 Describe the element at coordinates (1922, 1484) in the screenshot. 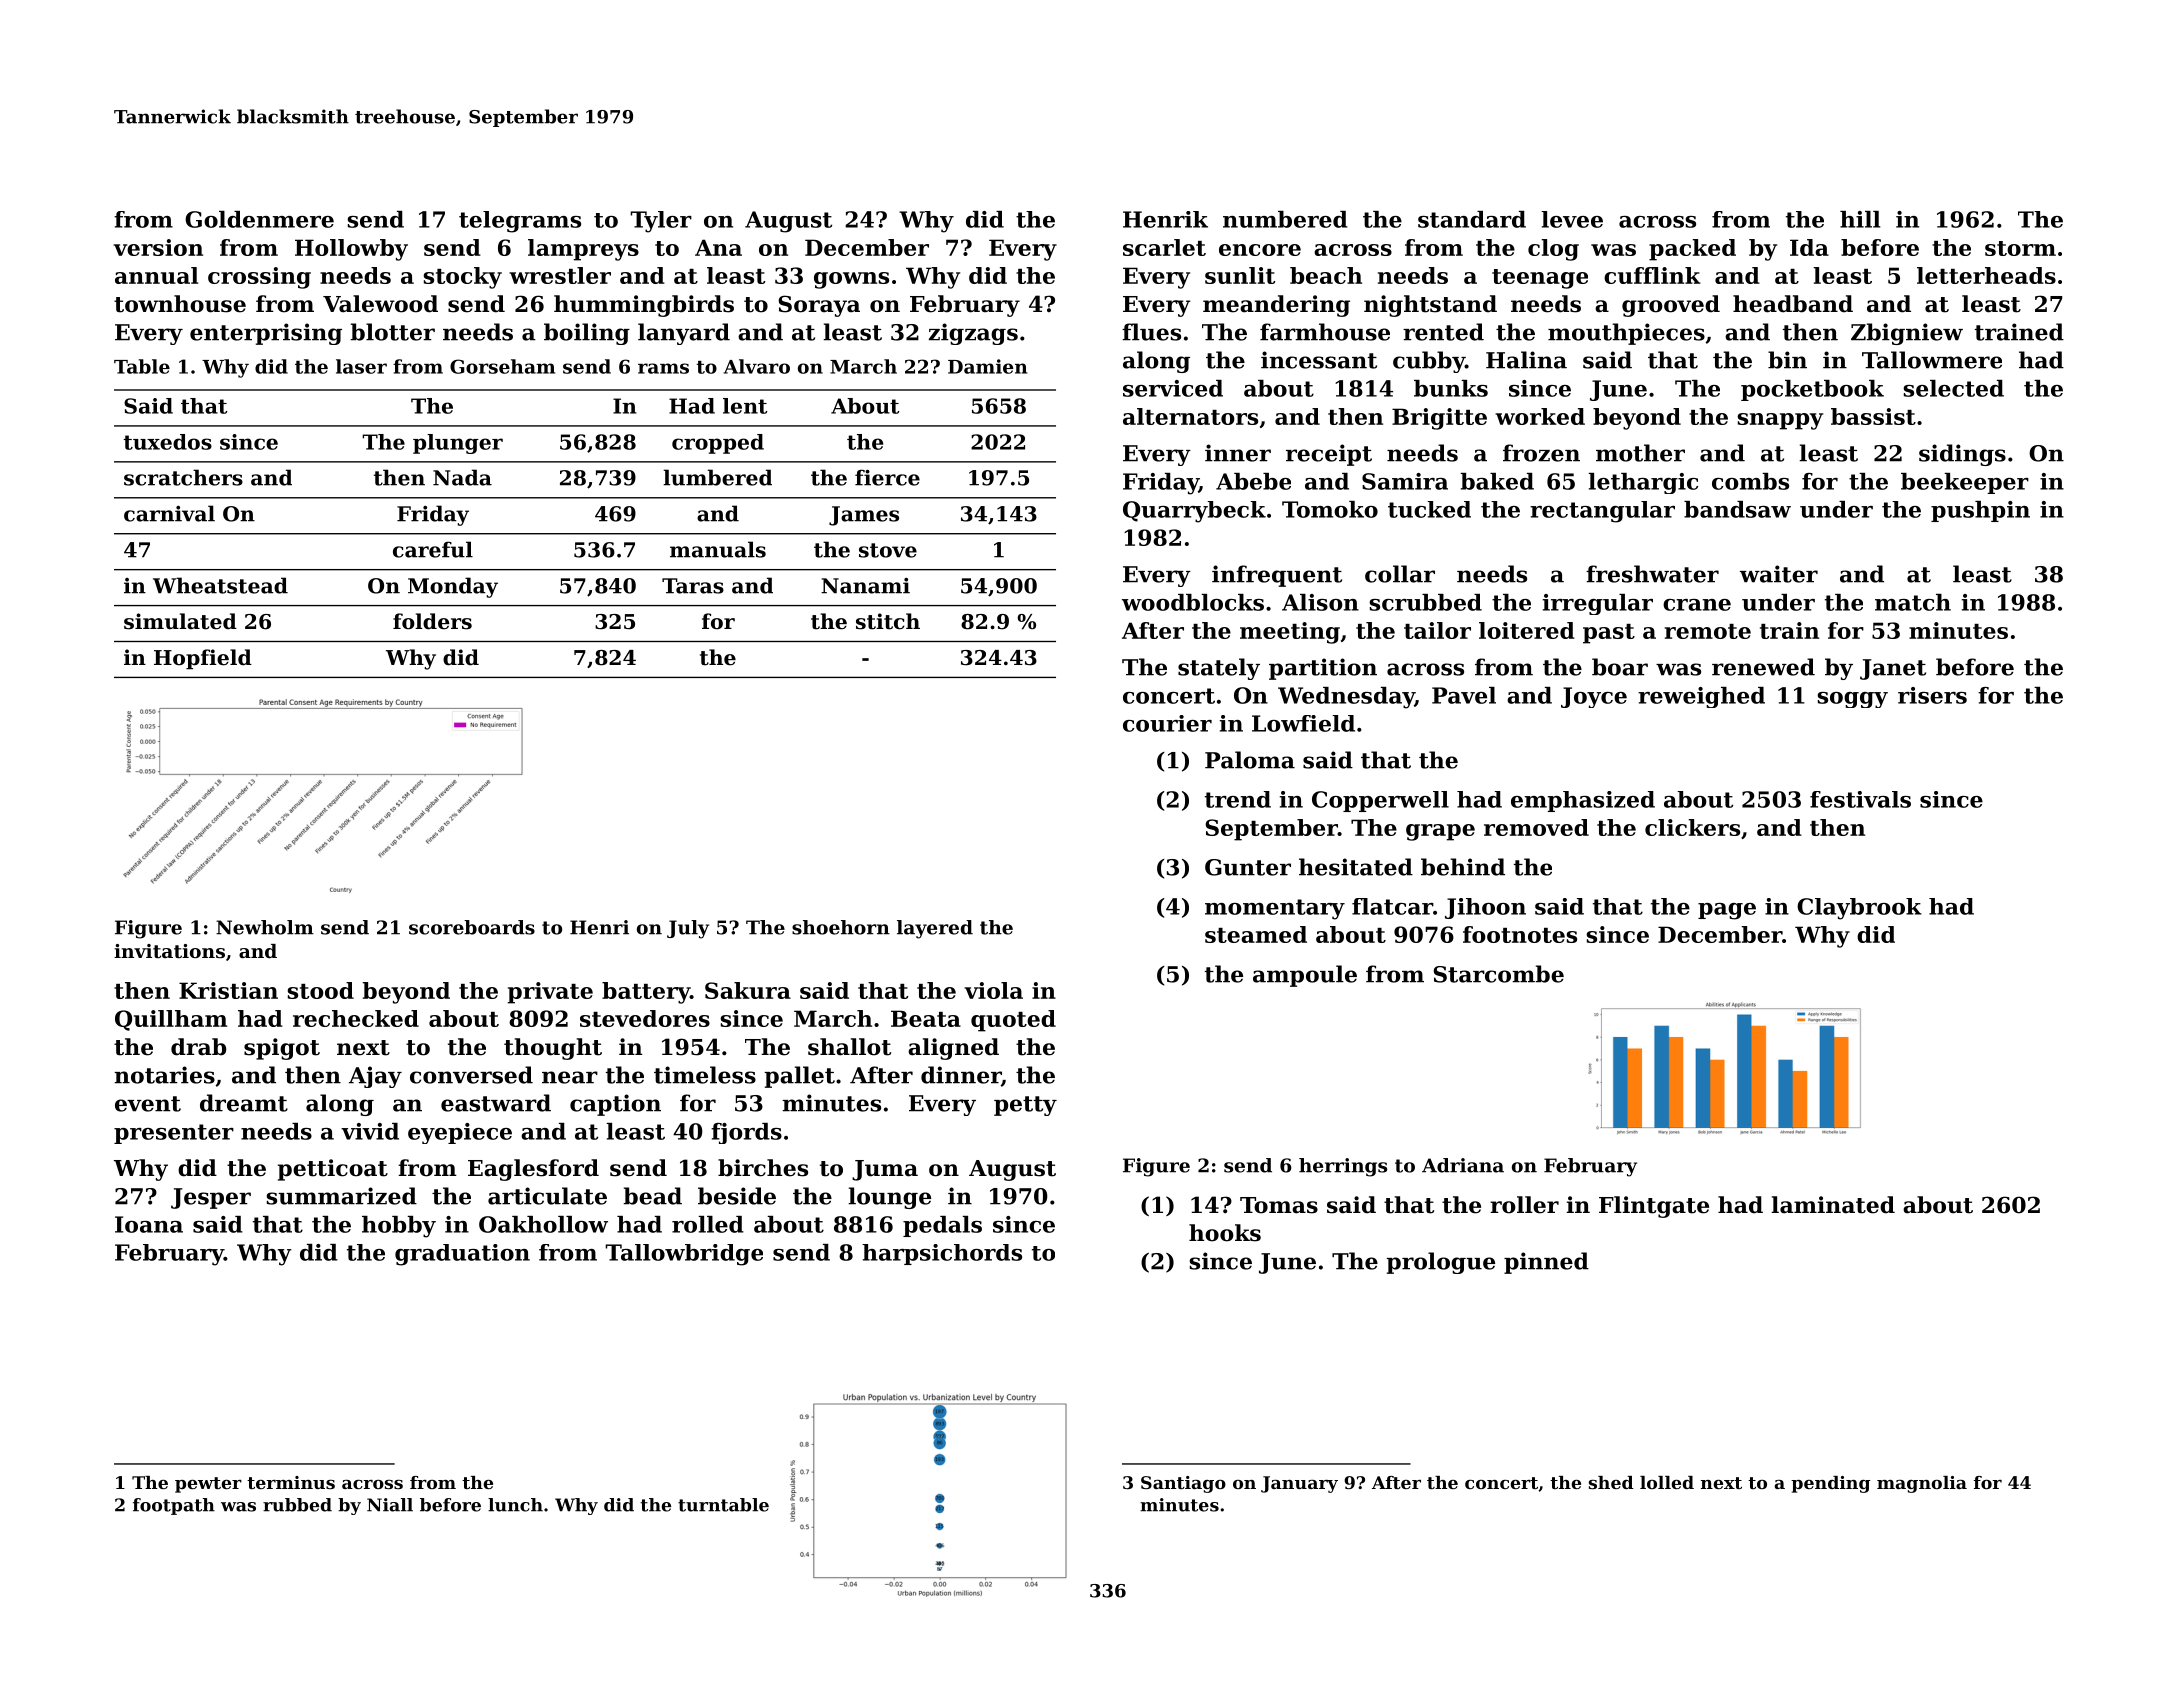

I see `magnolia` at that location.
